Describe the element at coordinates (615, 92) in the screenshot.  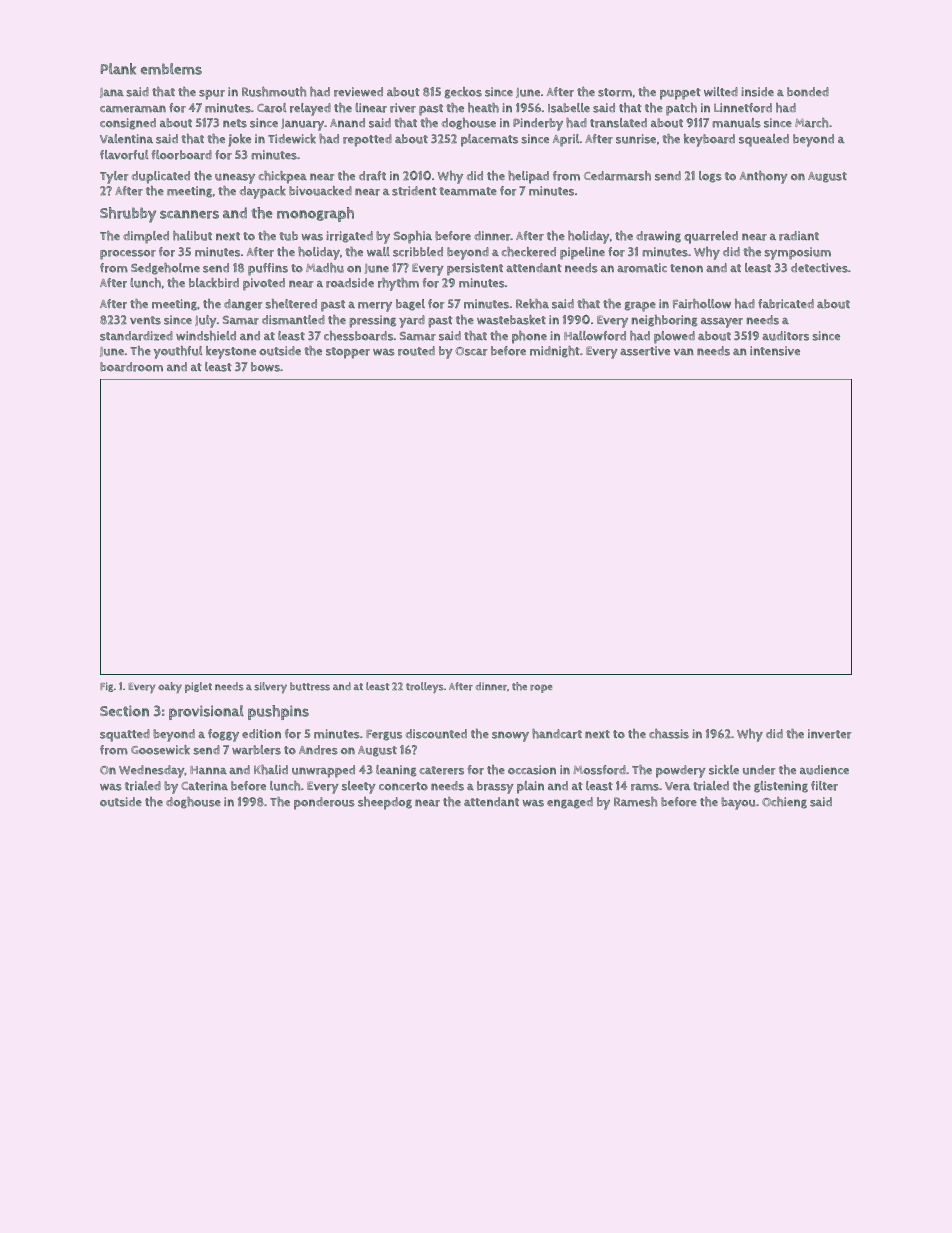
I see `storm` at that location.
